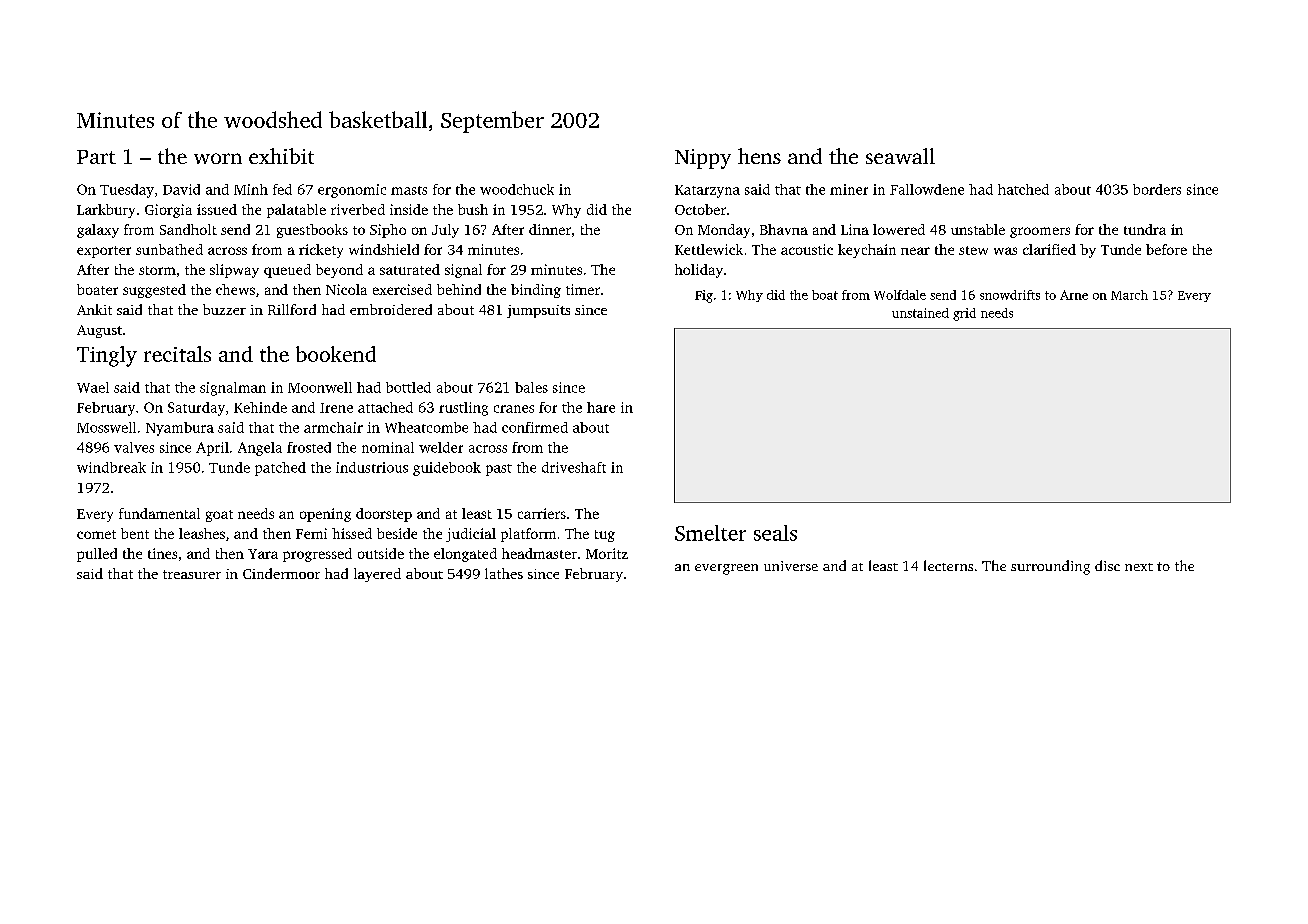 The width and height of the page is (1308, 924). Describe the element at coordinates (1157, 189) in the page. I see `borders` at that location.
